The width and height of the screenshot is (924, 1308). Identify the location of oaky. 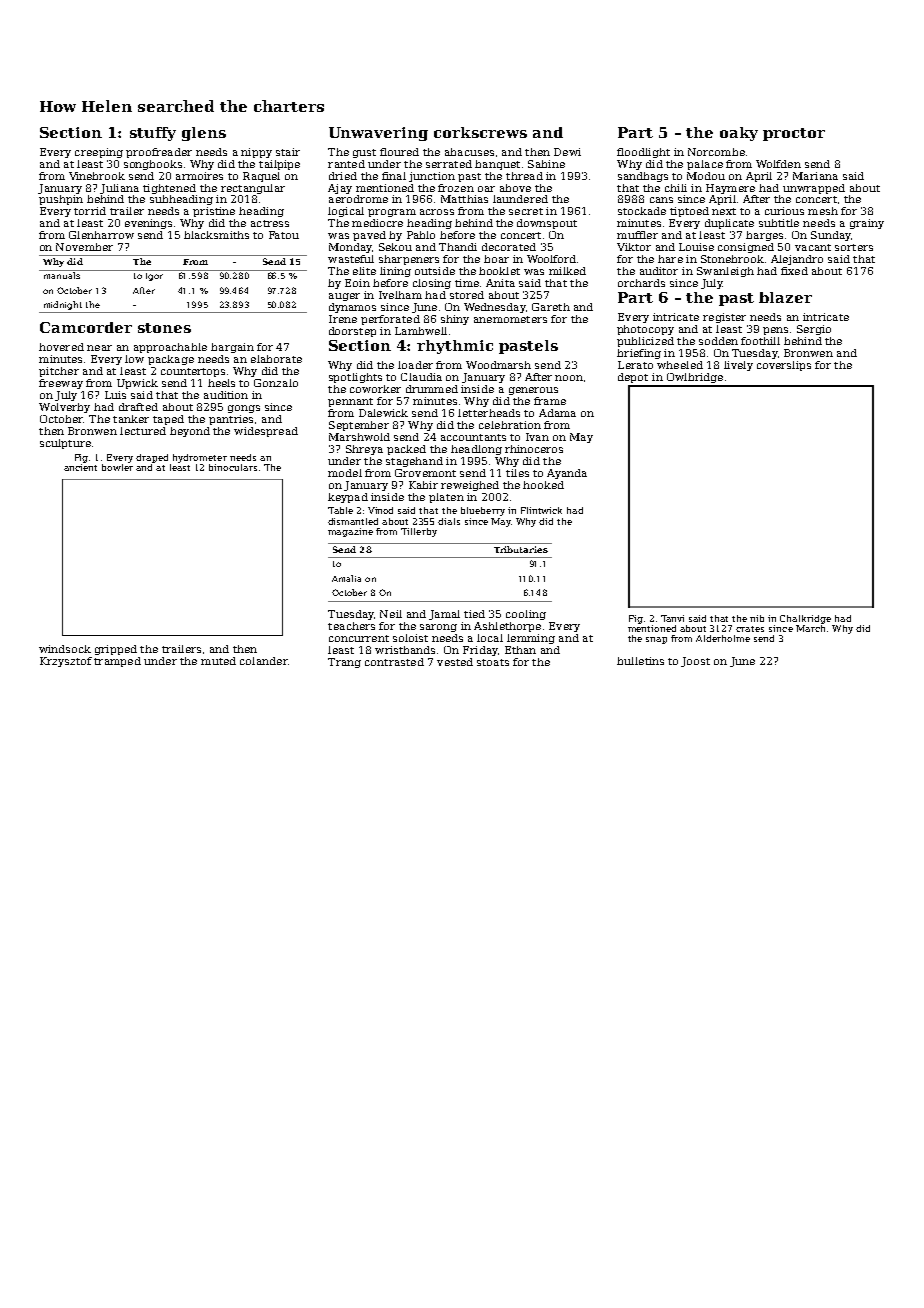
(739, 134).
